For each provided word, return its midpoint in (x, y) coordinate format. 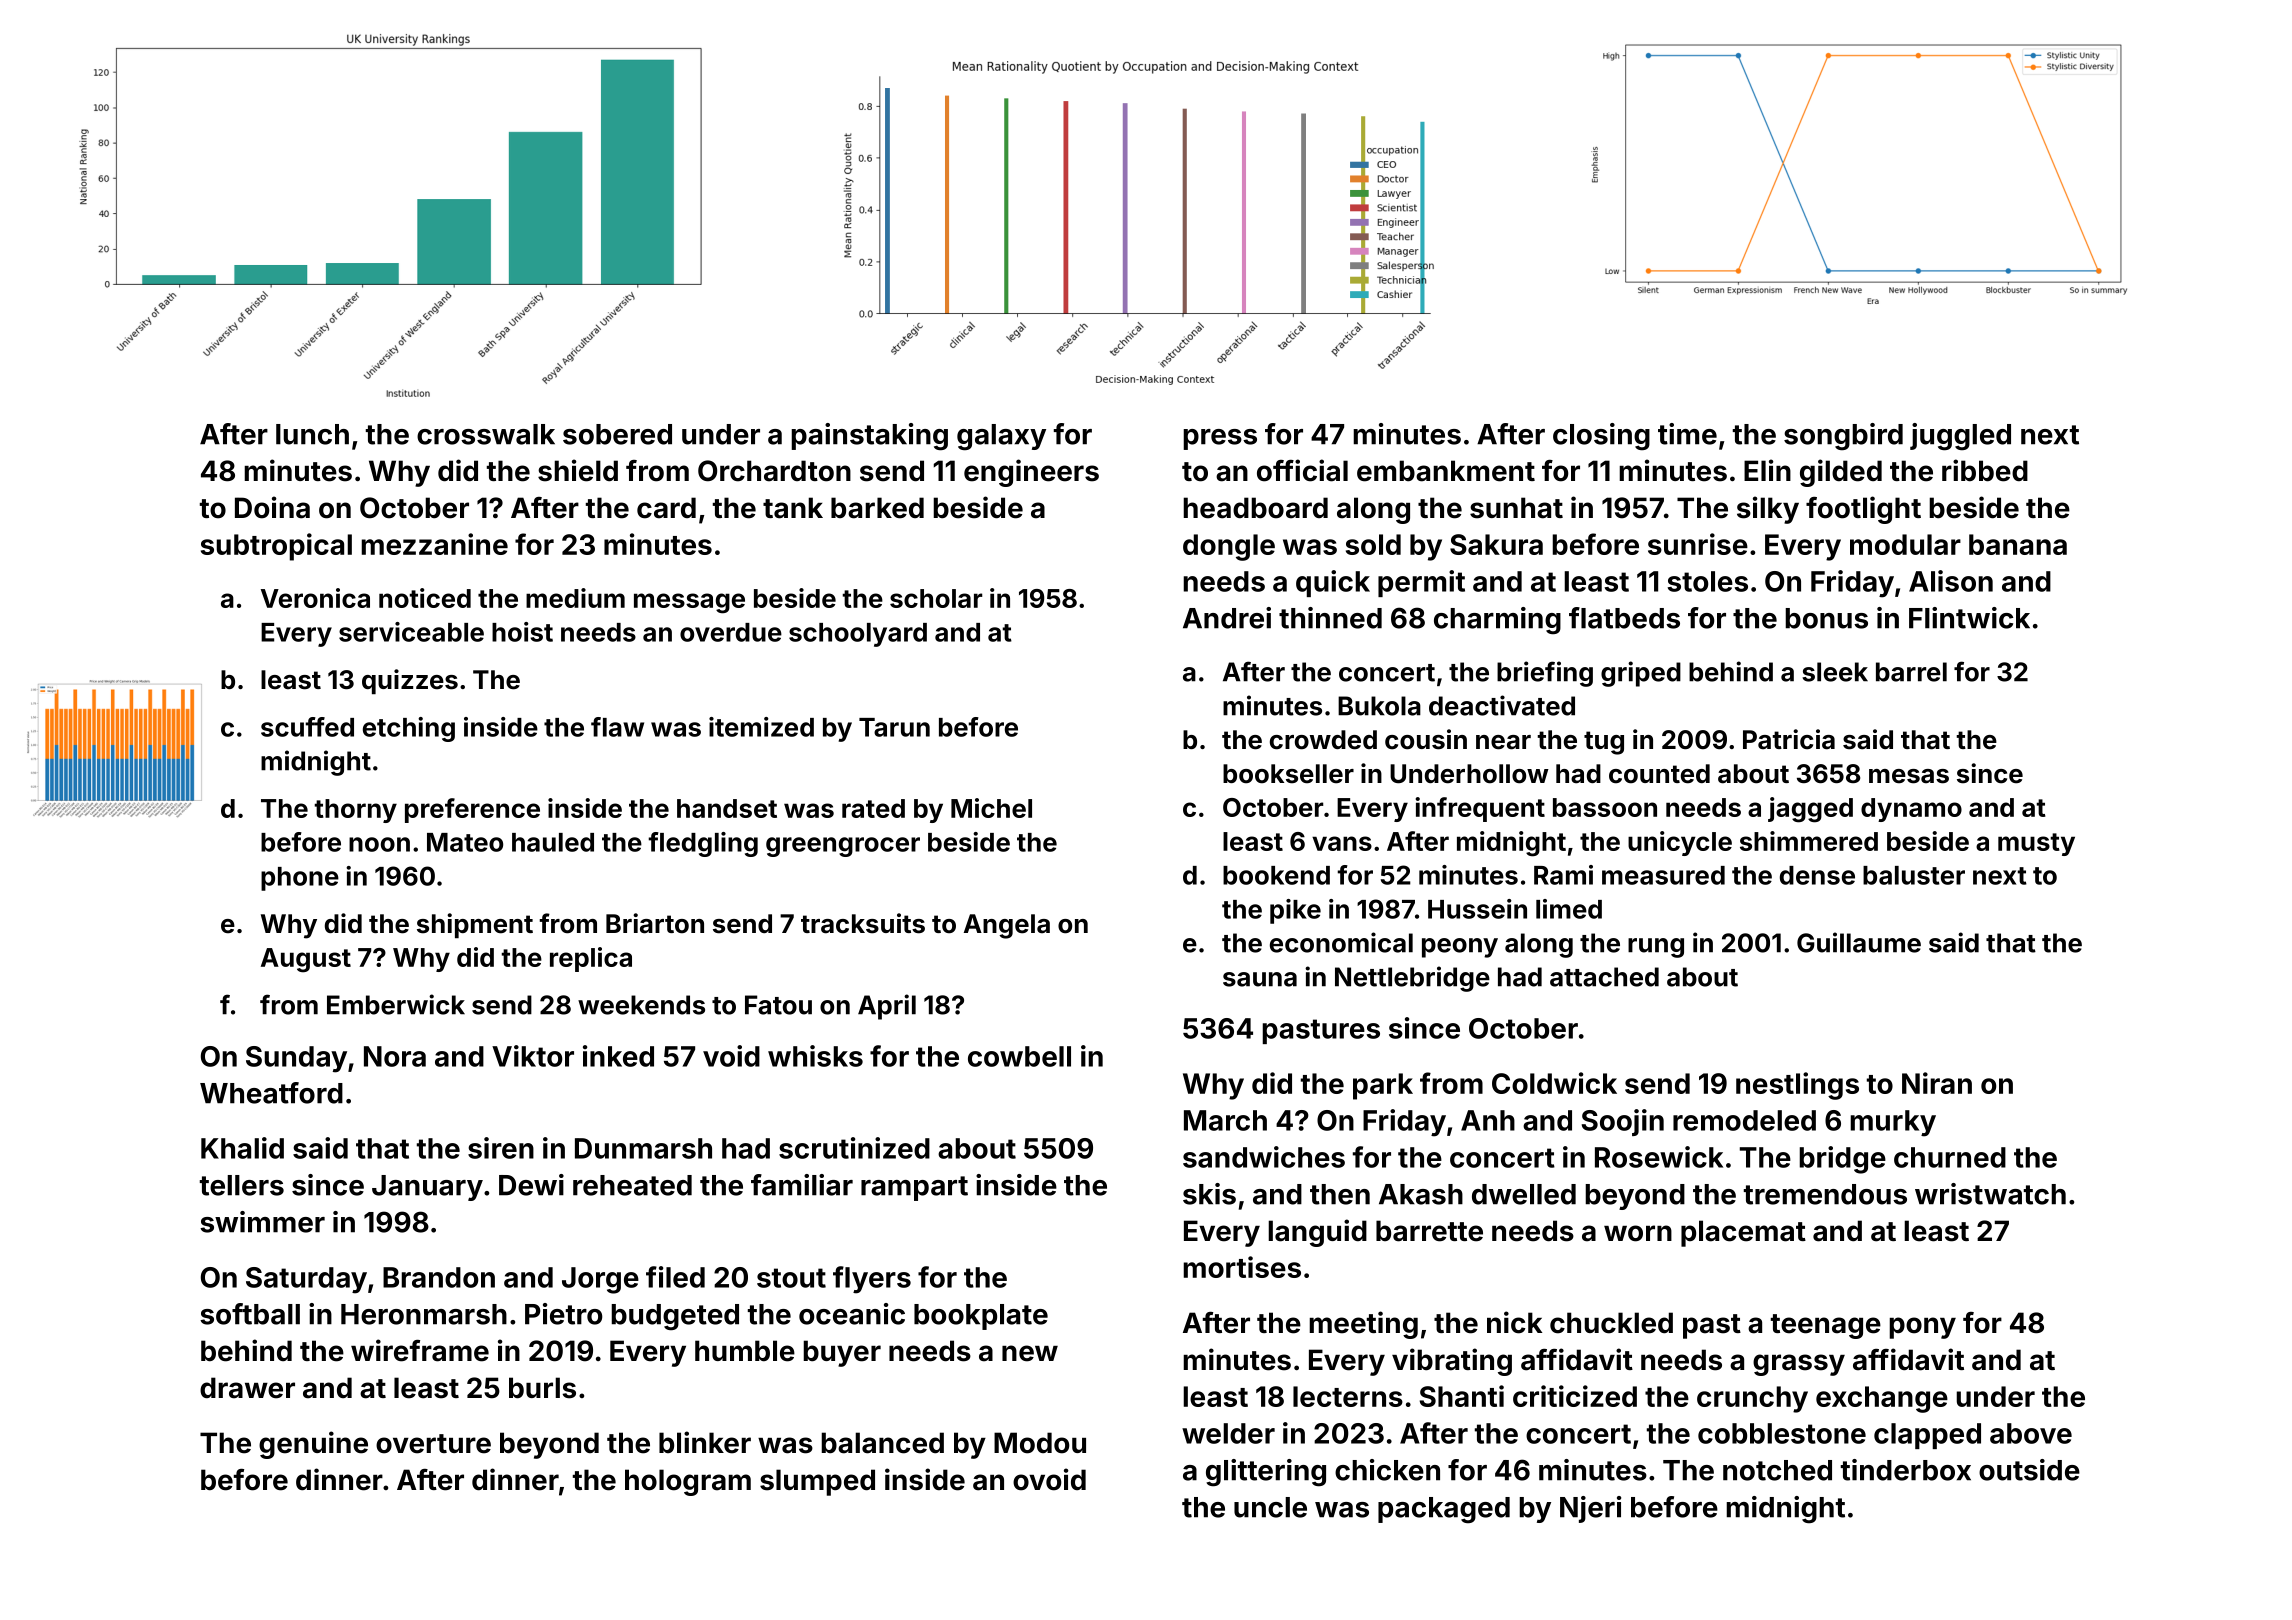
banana (2018, 544)
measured (1663, 875)
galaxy (1001, 437)
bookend (1276, 875)
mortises (1242, 1267)
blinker (705, 1442)
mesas (1909, 776)
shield (578, 470)
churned (1950, 1157)
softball (250, 1314)
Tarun (894, 727)
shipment (475, 925)
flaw (617, 727)
